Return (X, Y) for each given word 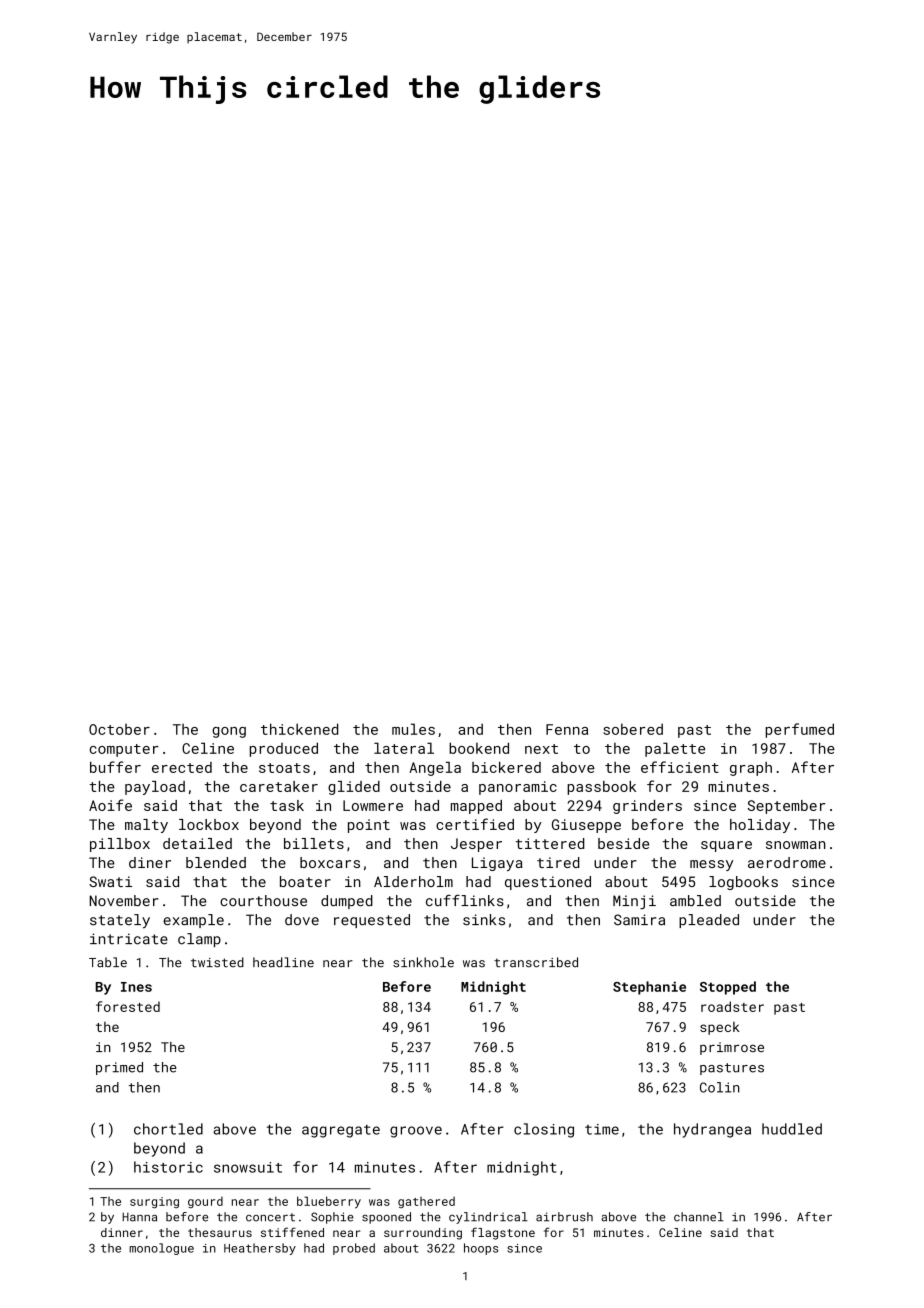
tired (558, 862)
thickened (299, 729)
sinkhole (423, 962)
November (123, 900)
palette (675, 749)
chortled (168, 1129)
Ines (136, 987)
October (119, 729)
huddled (792, 1129)
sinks (484, 920)
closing (544, 1130)
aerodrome (787, 862)
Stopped (728, 988)
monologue (161, 1249)
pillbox (120, 845)
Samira (639, 920)
